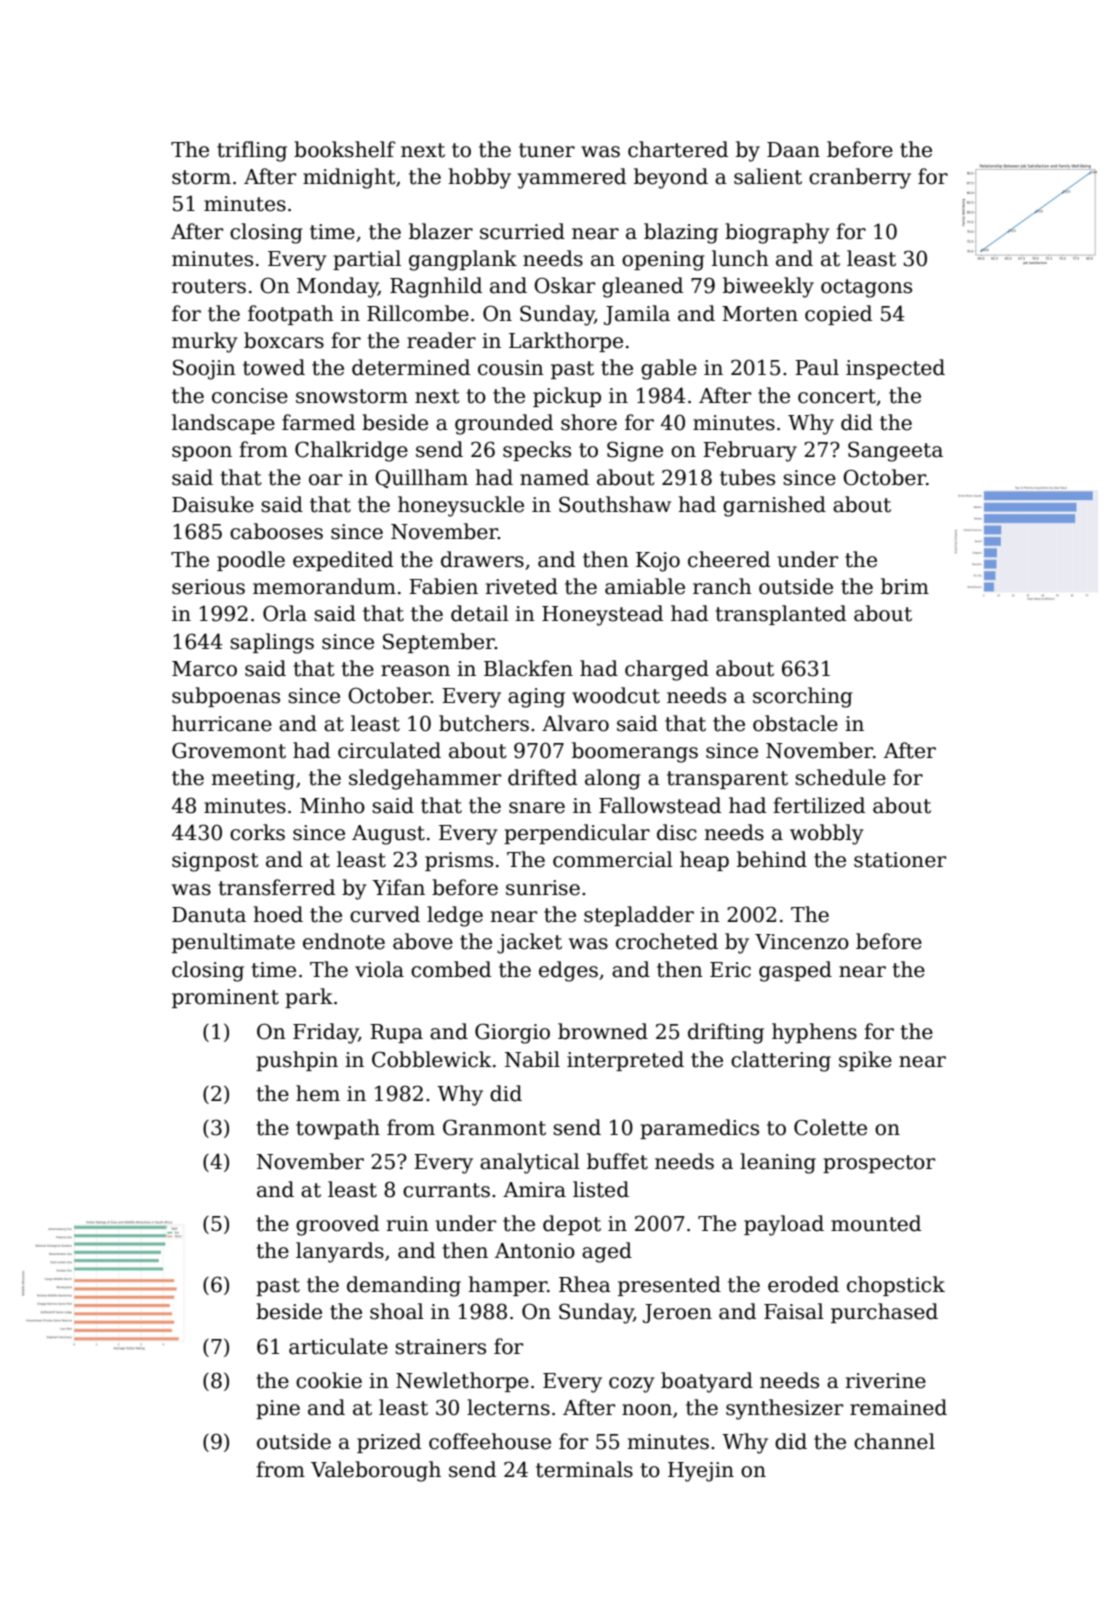  What do you see at coordinates (376, 1471) in the screenshot?
I see `Valeborough` at bounding box center [376, 1471].
